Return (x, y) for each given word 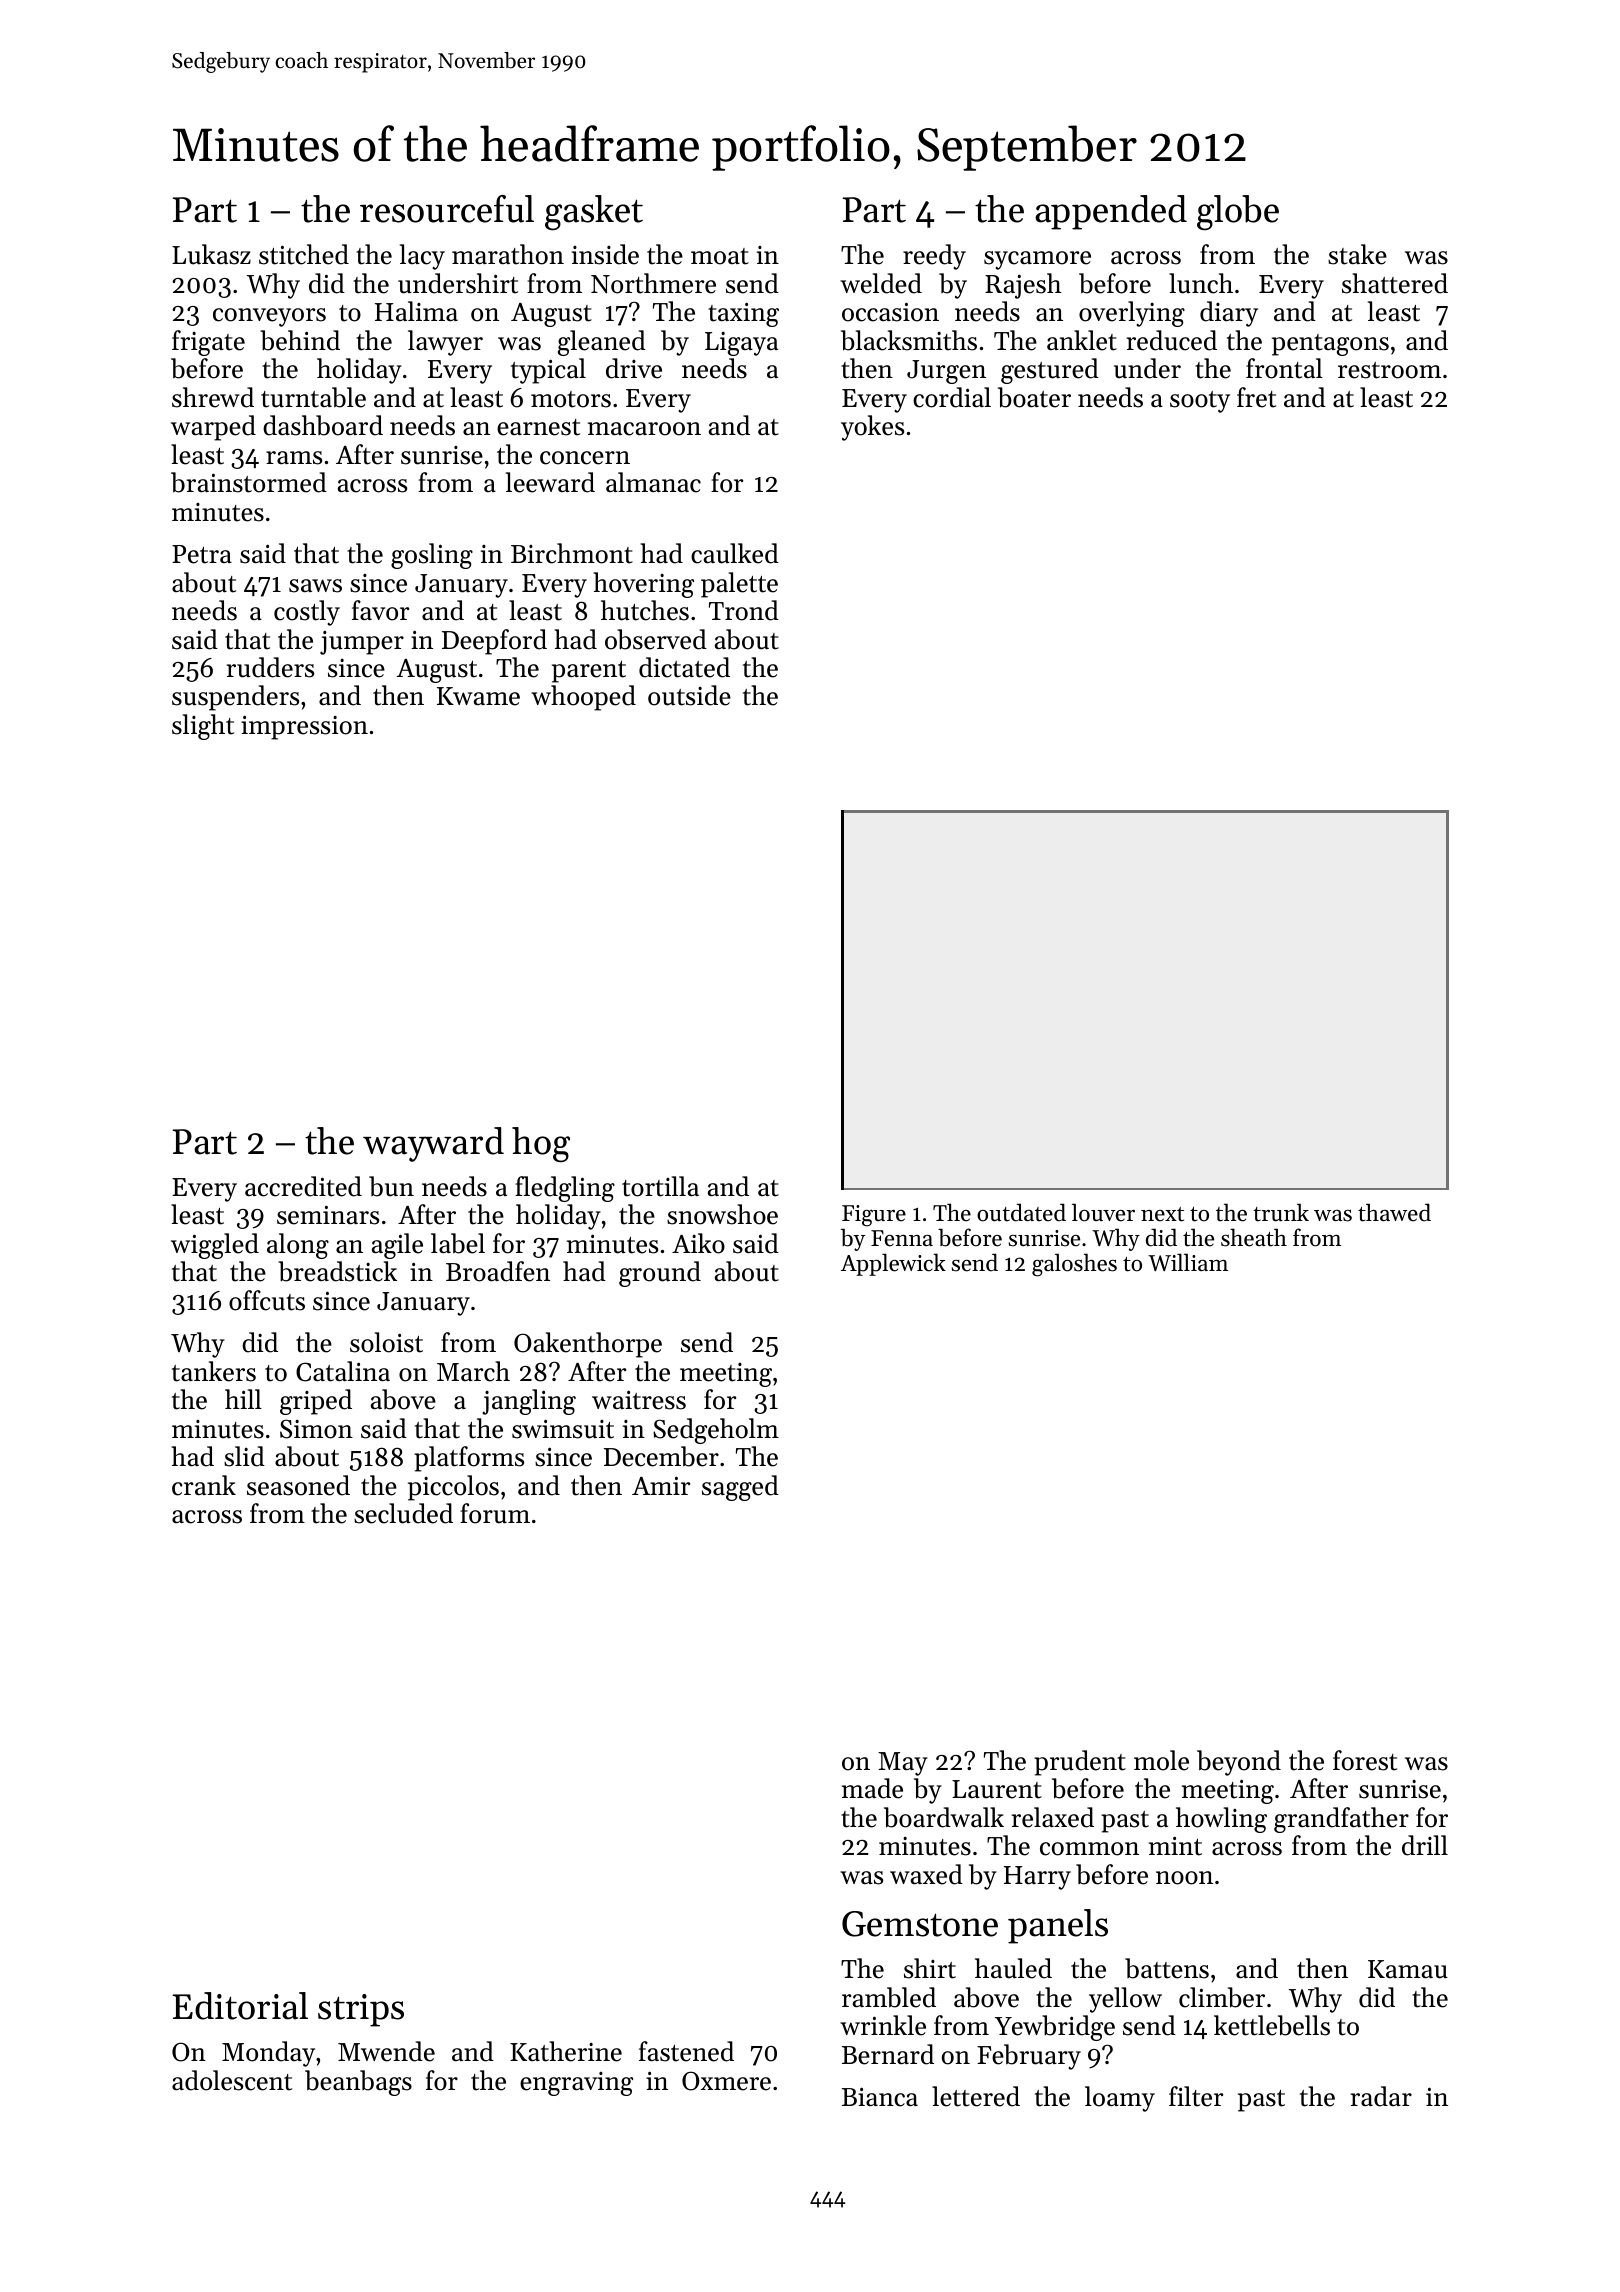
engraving (576, 2084)
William (1188, 1262)
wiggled (215, 1246)
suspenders (235, 698)
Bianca (880, 2097)
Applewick (893, 1264)
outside (689, 695)
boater (1034, 397)
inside (605, 254)
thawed (1394, 1212)
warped (213, 428)
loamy (1120, 2099)
